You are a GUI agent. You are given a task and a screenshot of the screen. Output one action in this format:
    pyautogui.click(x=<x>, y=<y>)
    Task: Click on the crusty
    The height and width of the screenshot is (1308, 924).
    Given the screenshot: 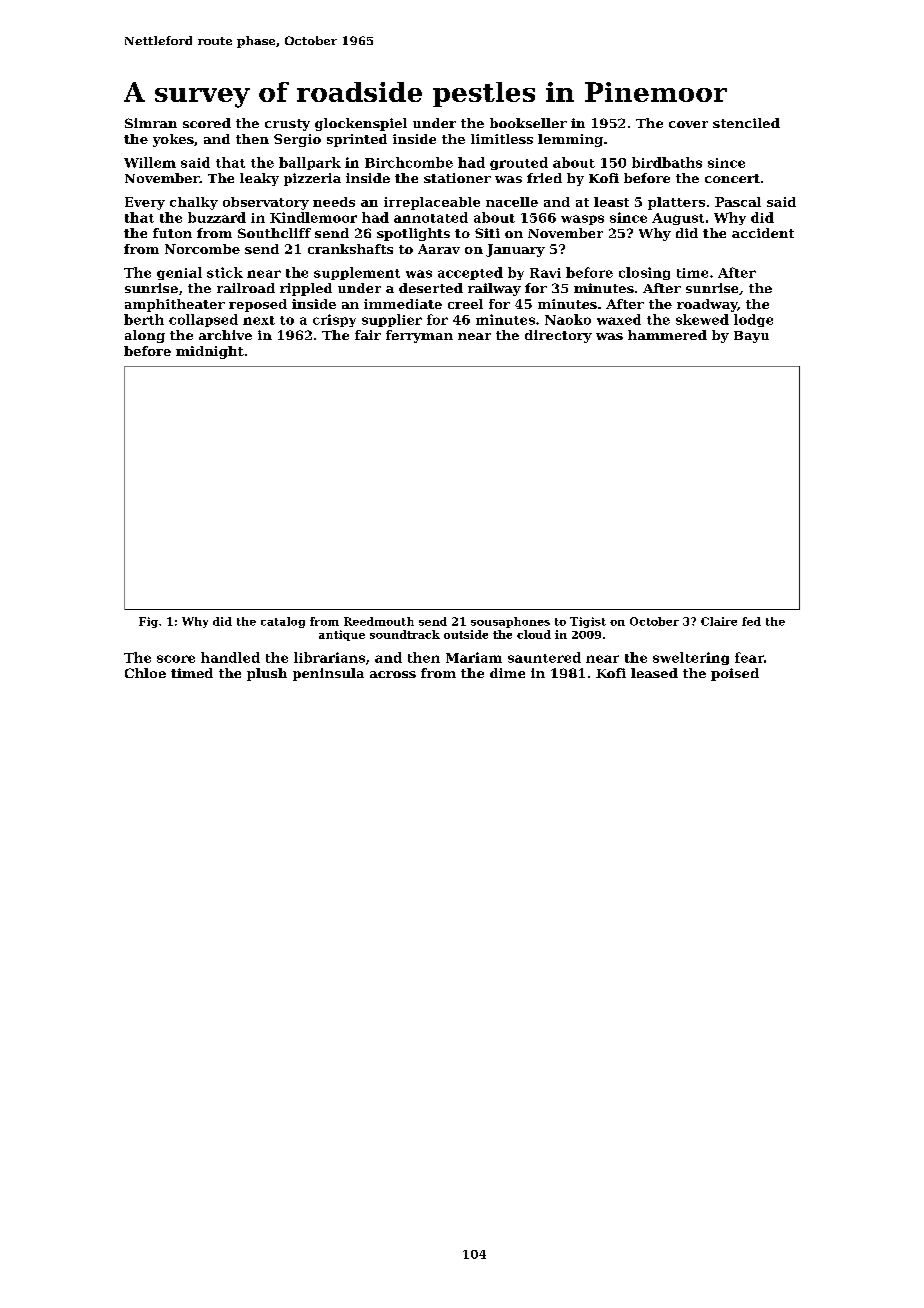 What is the action you would take?
    pyautogui.click(x=287, y=125)
